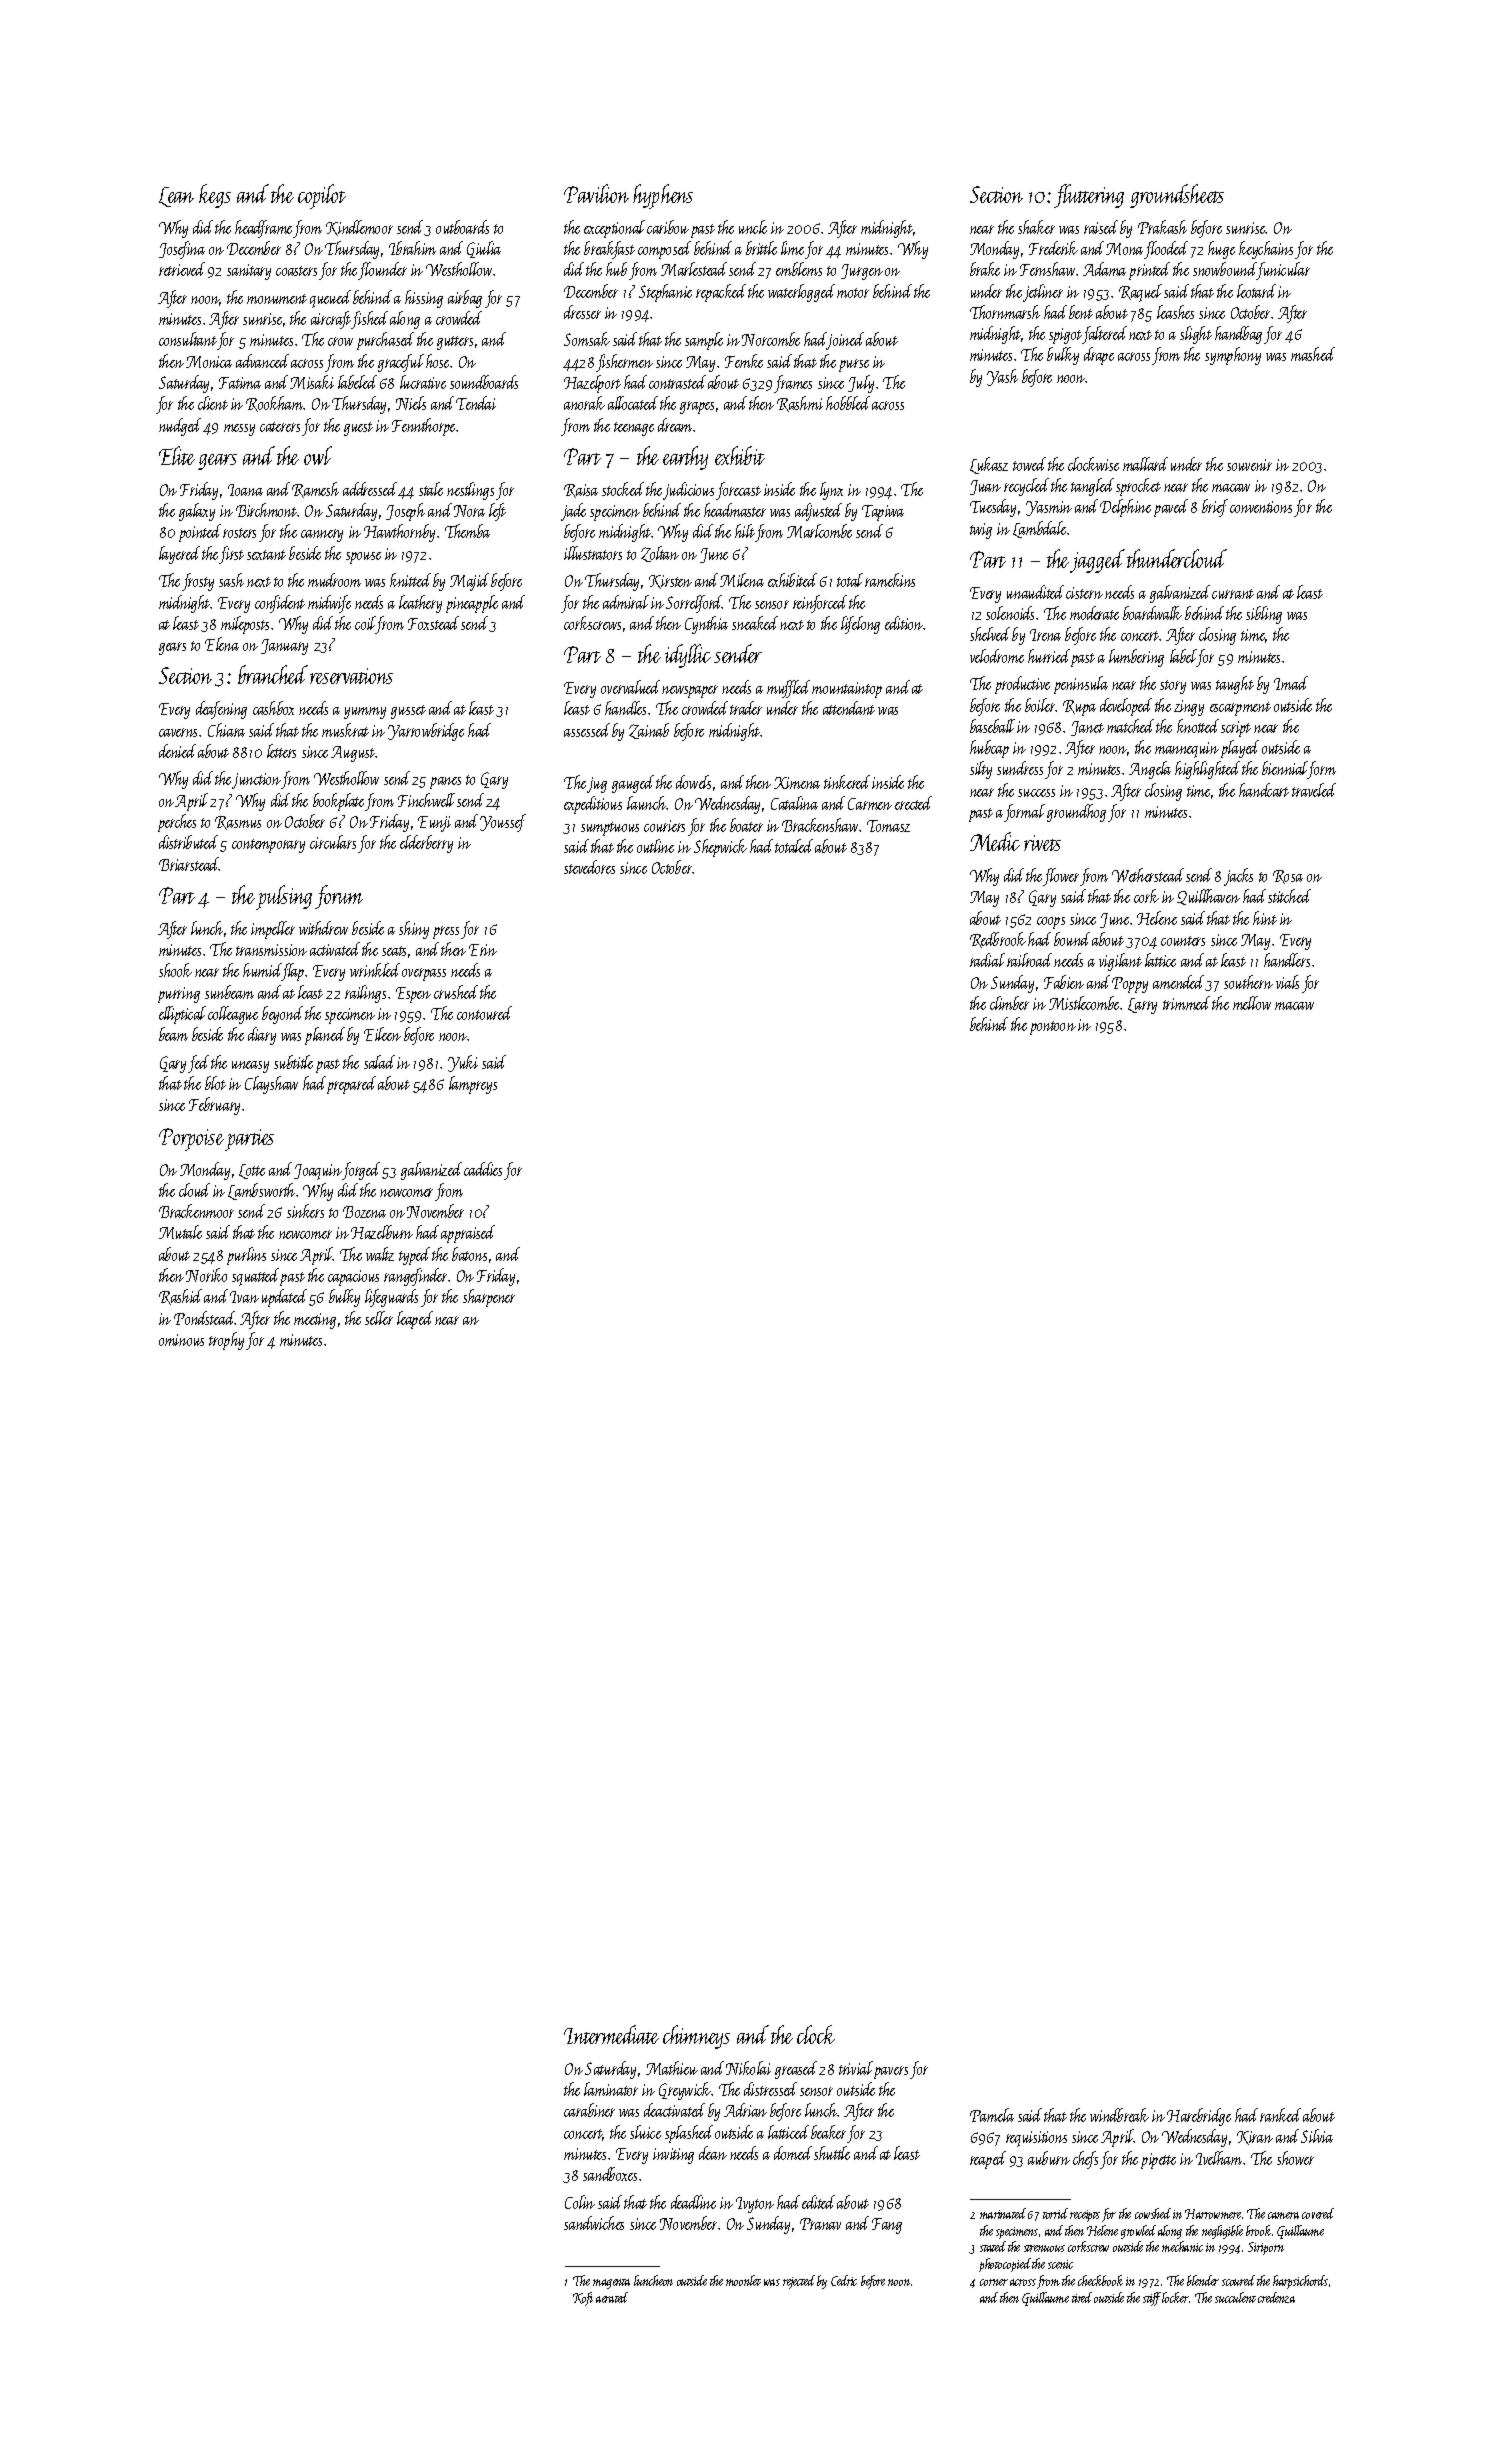 This page has width=1496, height=2464. What do you see at coordinates (462, 227) in the page?
I see `outboards` at bounding box center [462, 227].
